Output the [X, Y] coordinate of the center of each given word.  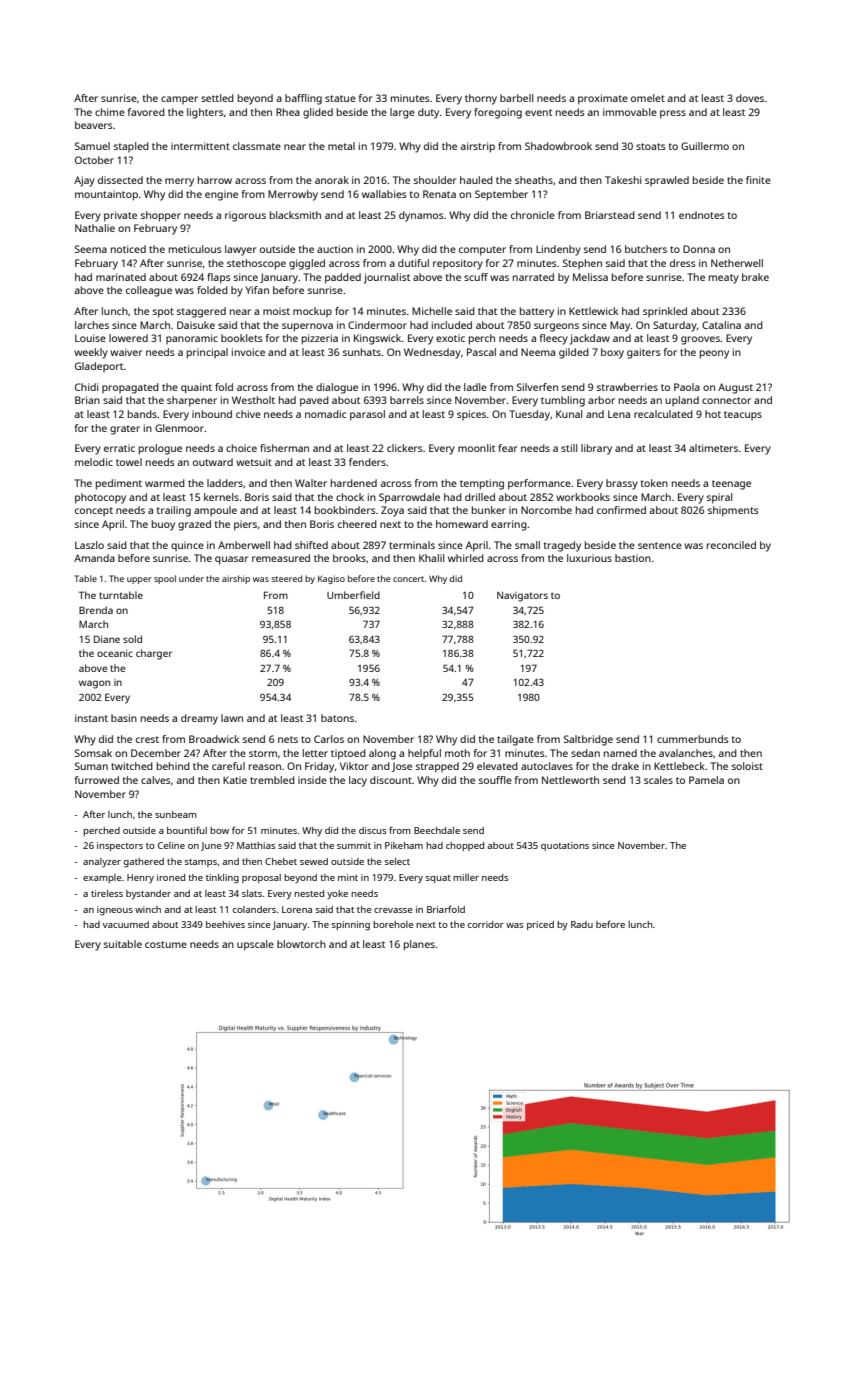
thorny [481, 99]
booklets [241, 338]
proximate [603, 99]
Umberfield [353, 595]
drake [625, 766]
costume [166, 944]
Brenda [96, 610]
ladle [475, 387]
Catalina [721, 325]
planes [419, 945]
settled [217, 98]
